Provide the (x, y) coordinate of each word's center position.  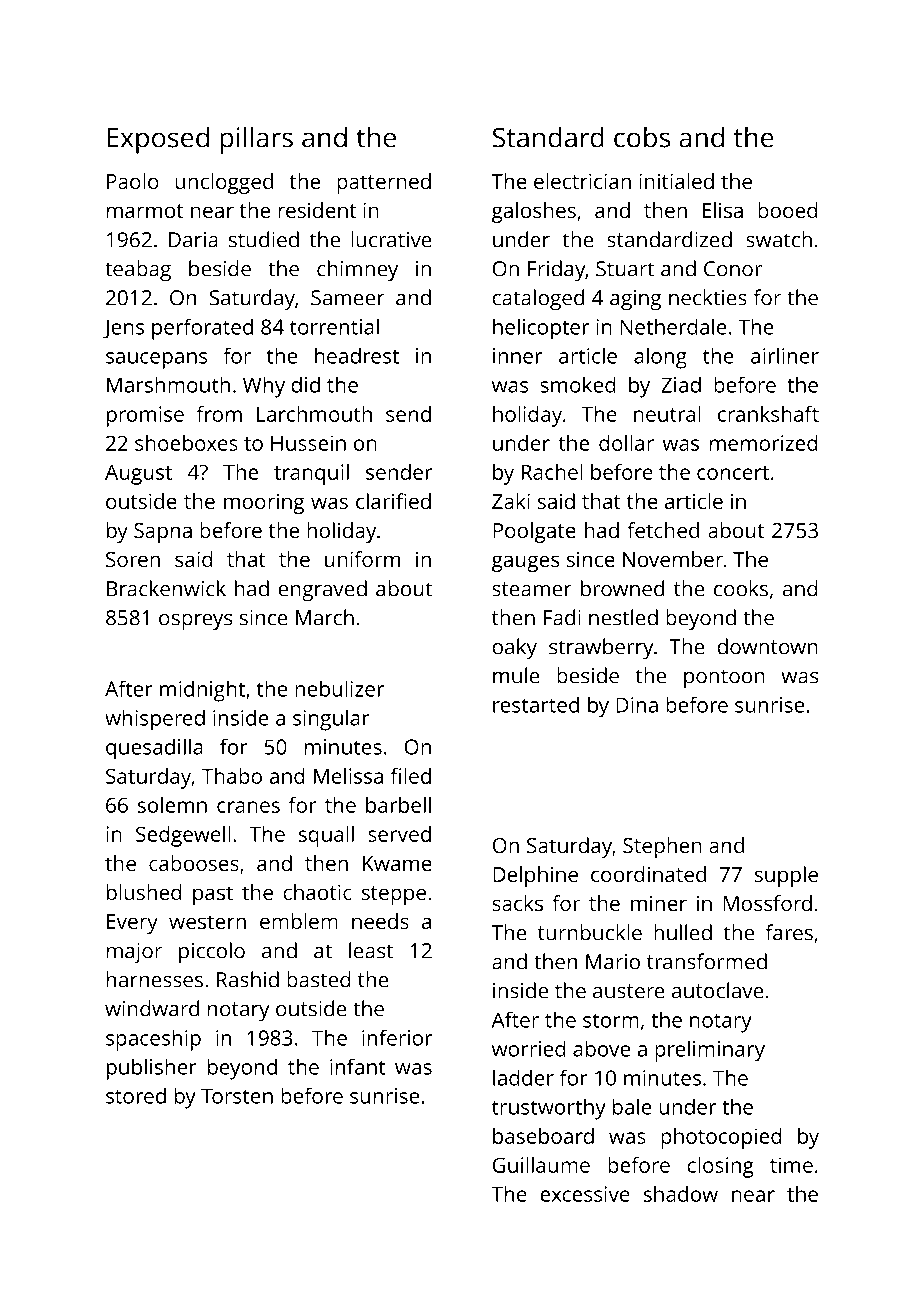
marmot (145, 211)
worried (529, 1048)
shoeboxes (186, 443)
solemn (172, 805)
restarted (536, 704)
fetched (663, 530)
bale (632, 1106)
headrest (357, 355)
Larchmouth (314, 414)
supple (786, 876)
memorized (764, 443)
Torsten (237, 1096)
